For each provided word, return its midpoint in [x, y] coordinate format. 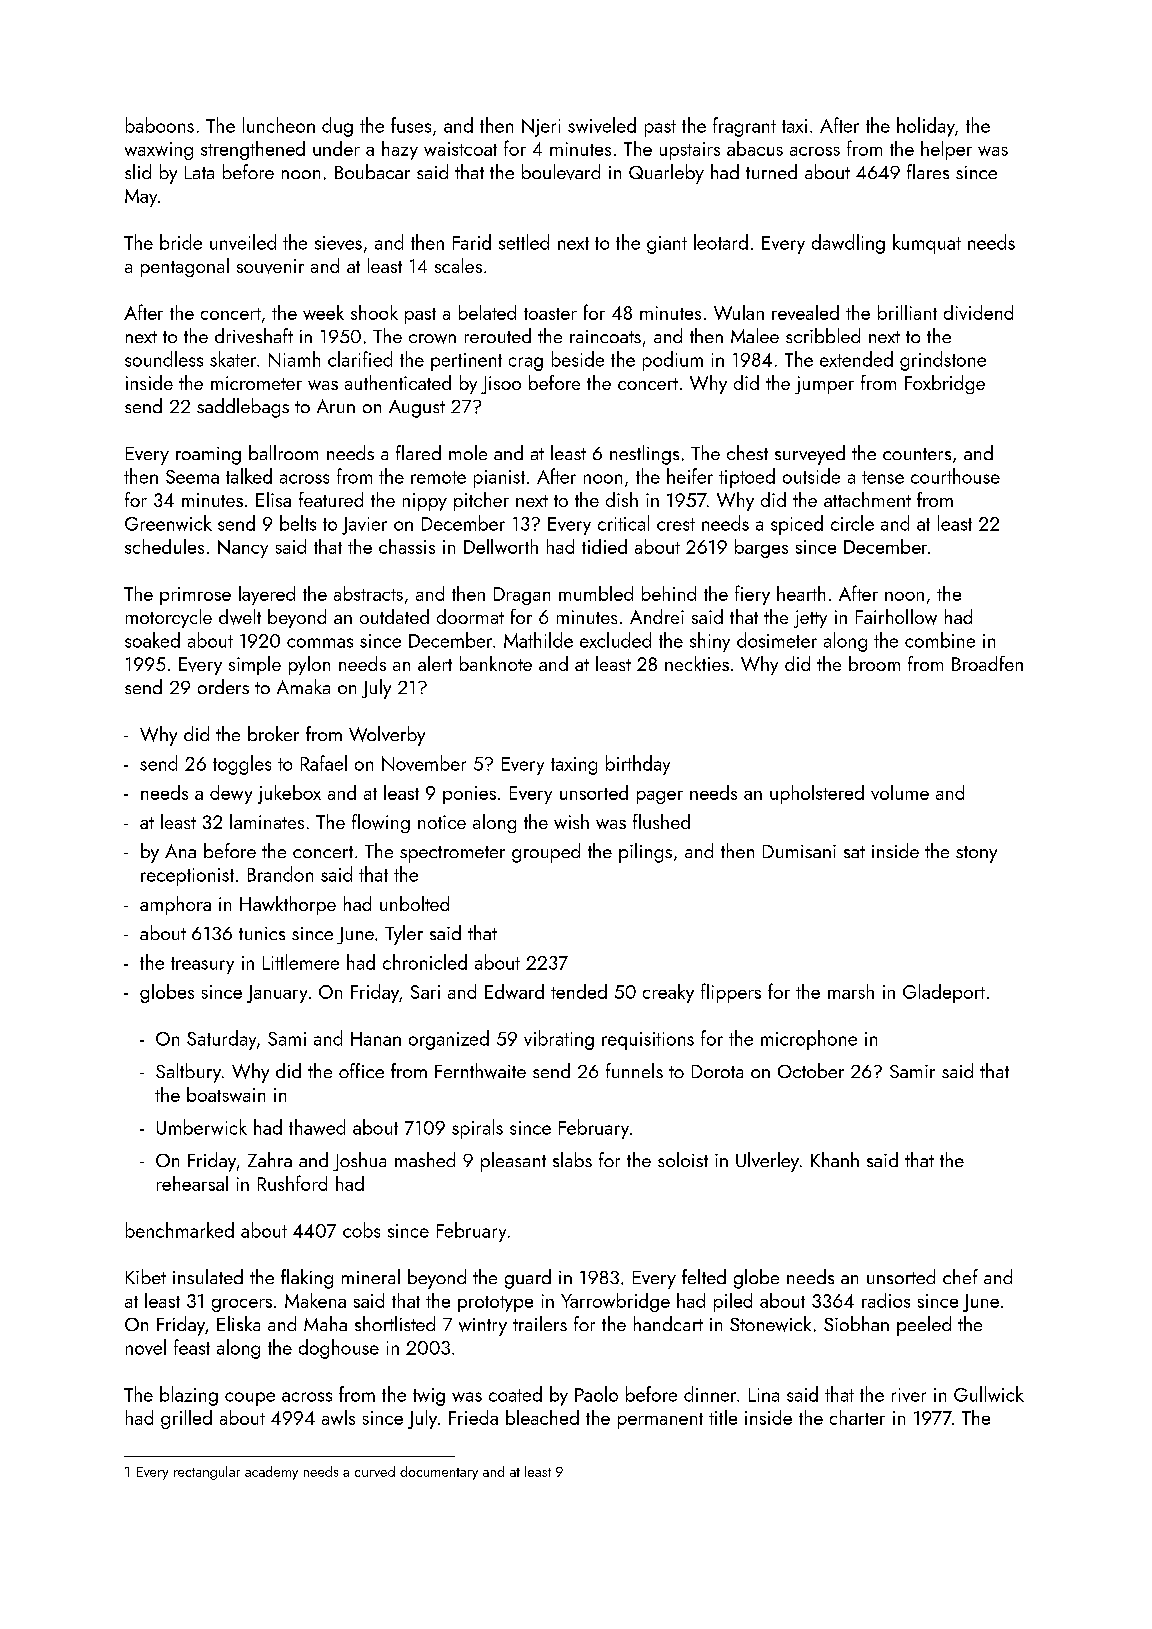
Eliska [238, 1323]
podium [673, 361]
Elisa [273, 499]
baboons [160, 125]
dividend [978, 312]
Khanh [835, 1159]
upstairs [690, 151]
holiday [926, 127]
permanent [660, 1421]
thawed [317, 1127]
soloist [683, 1159]
